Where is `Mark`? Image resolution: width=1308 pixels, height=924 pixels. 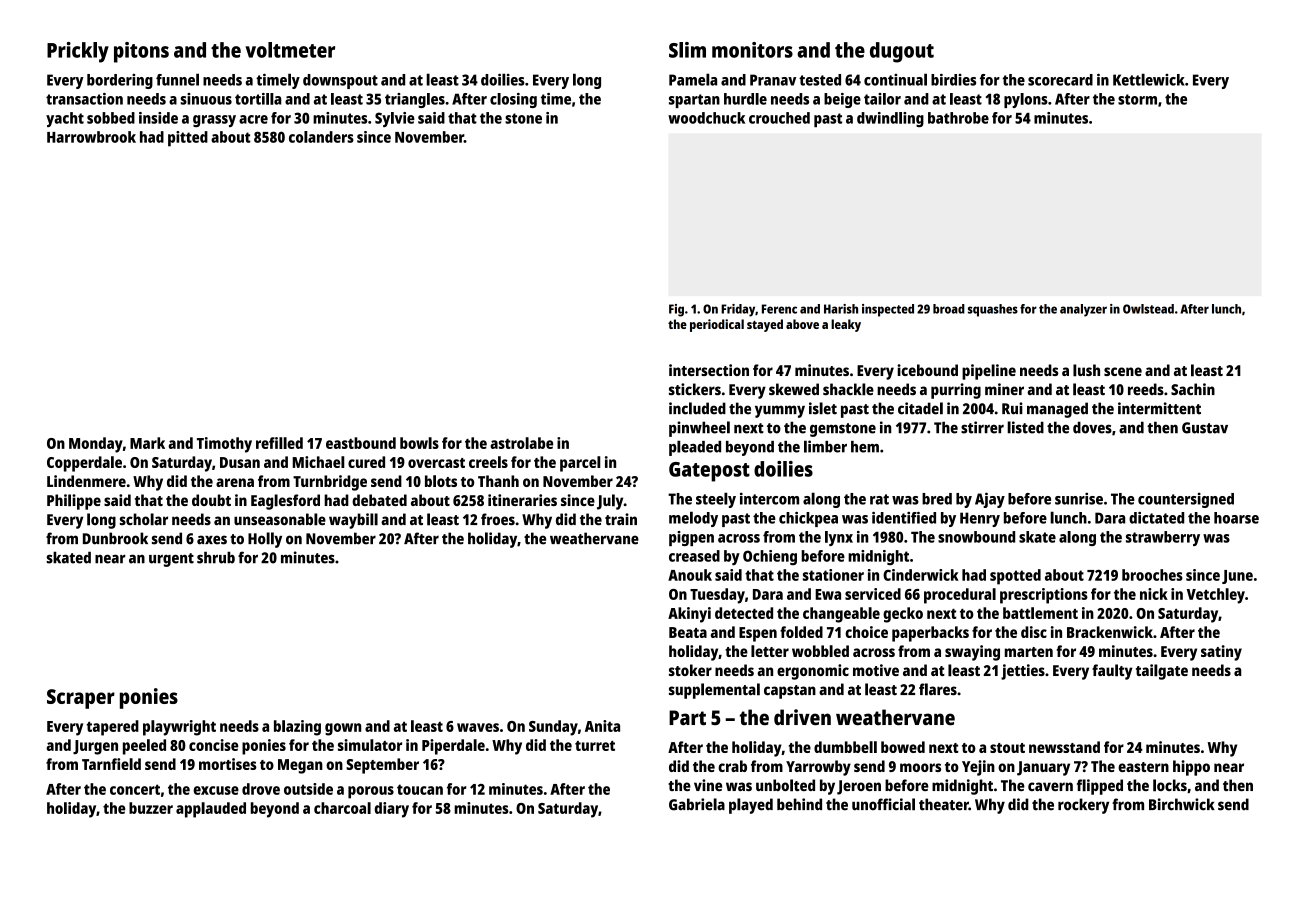 Mark is located at coordinates (147, 443).
